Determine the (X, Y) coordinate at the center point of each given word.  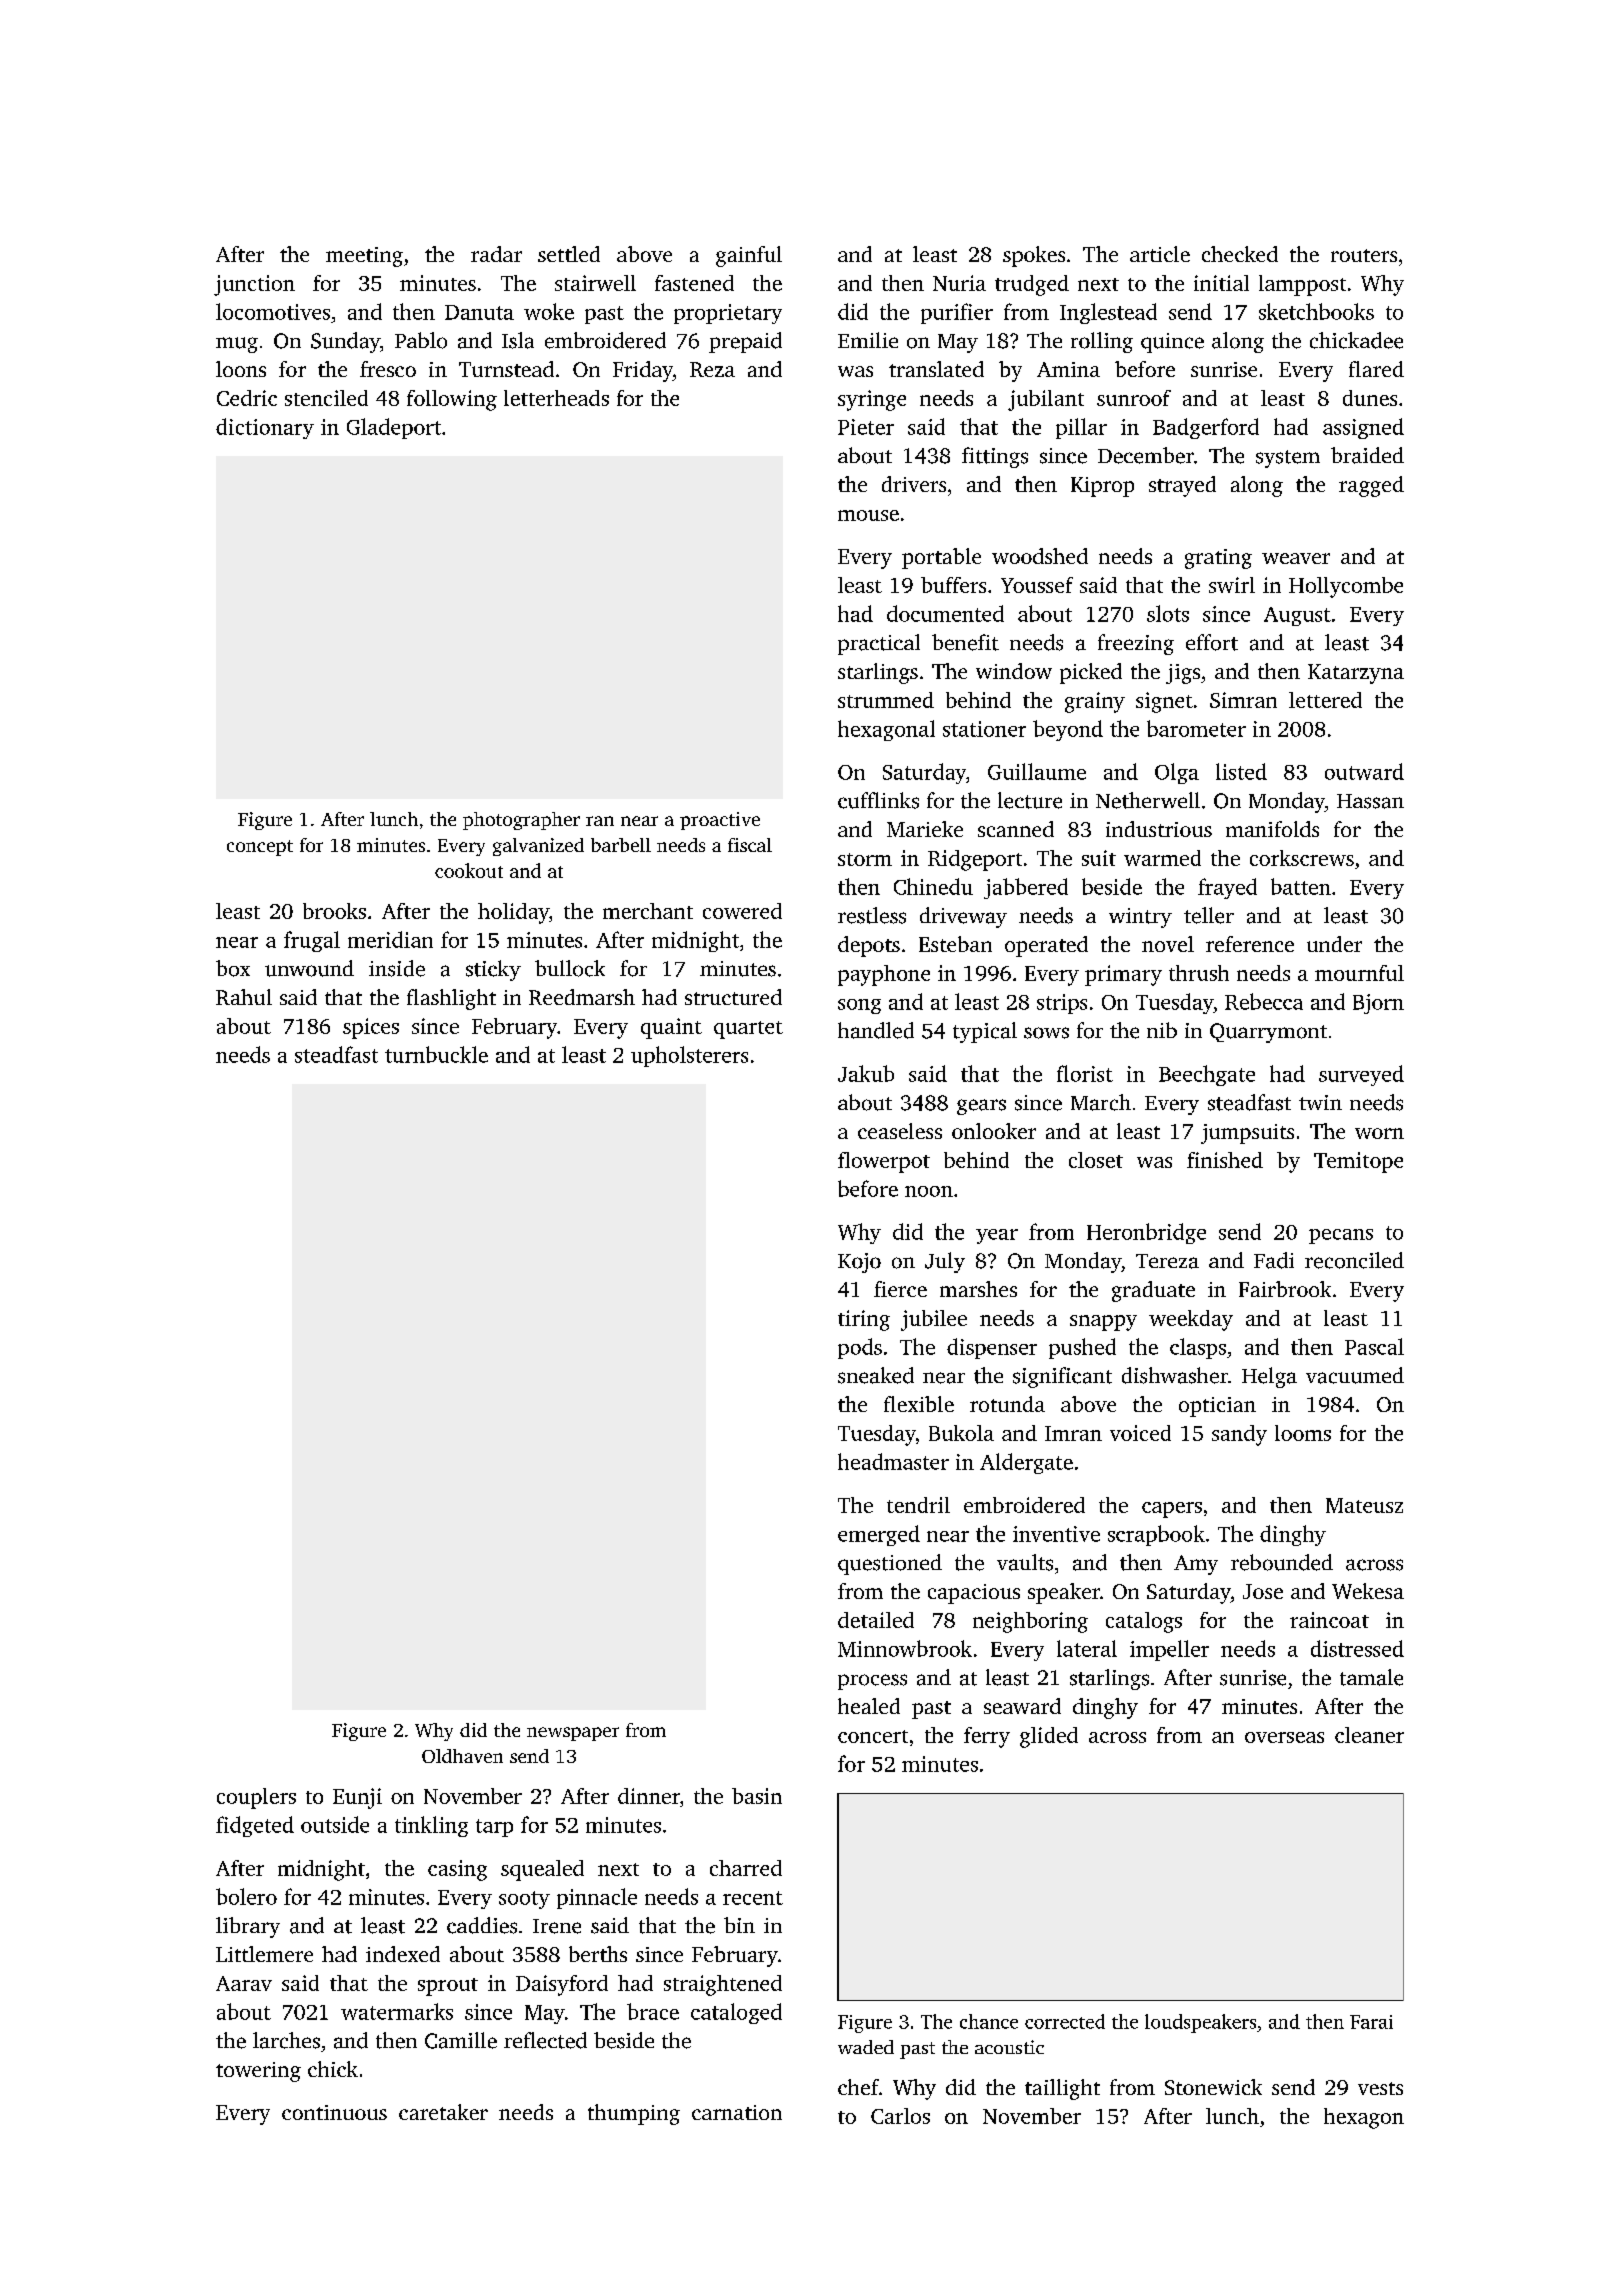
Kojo (859, 1263)
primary (1123, 975)
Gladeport (394, 428)
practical (879, 644)
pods (860, 1348)
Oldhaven (462, 1756)
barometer (1196, 728)
